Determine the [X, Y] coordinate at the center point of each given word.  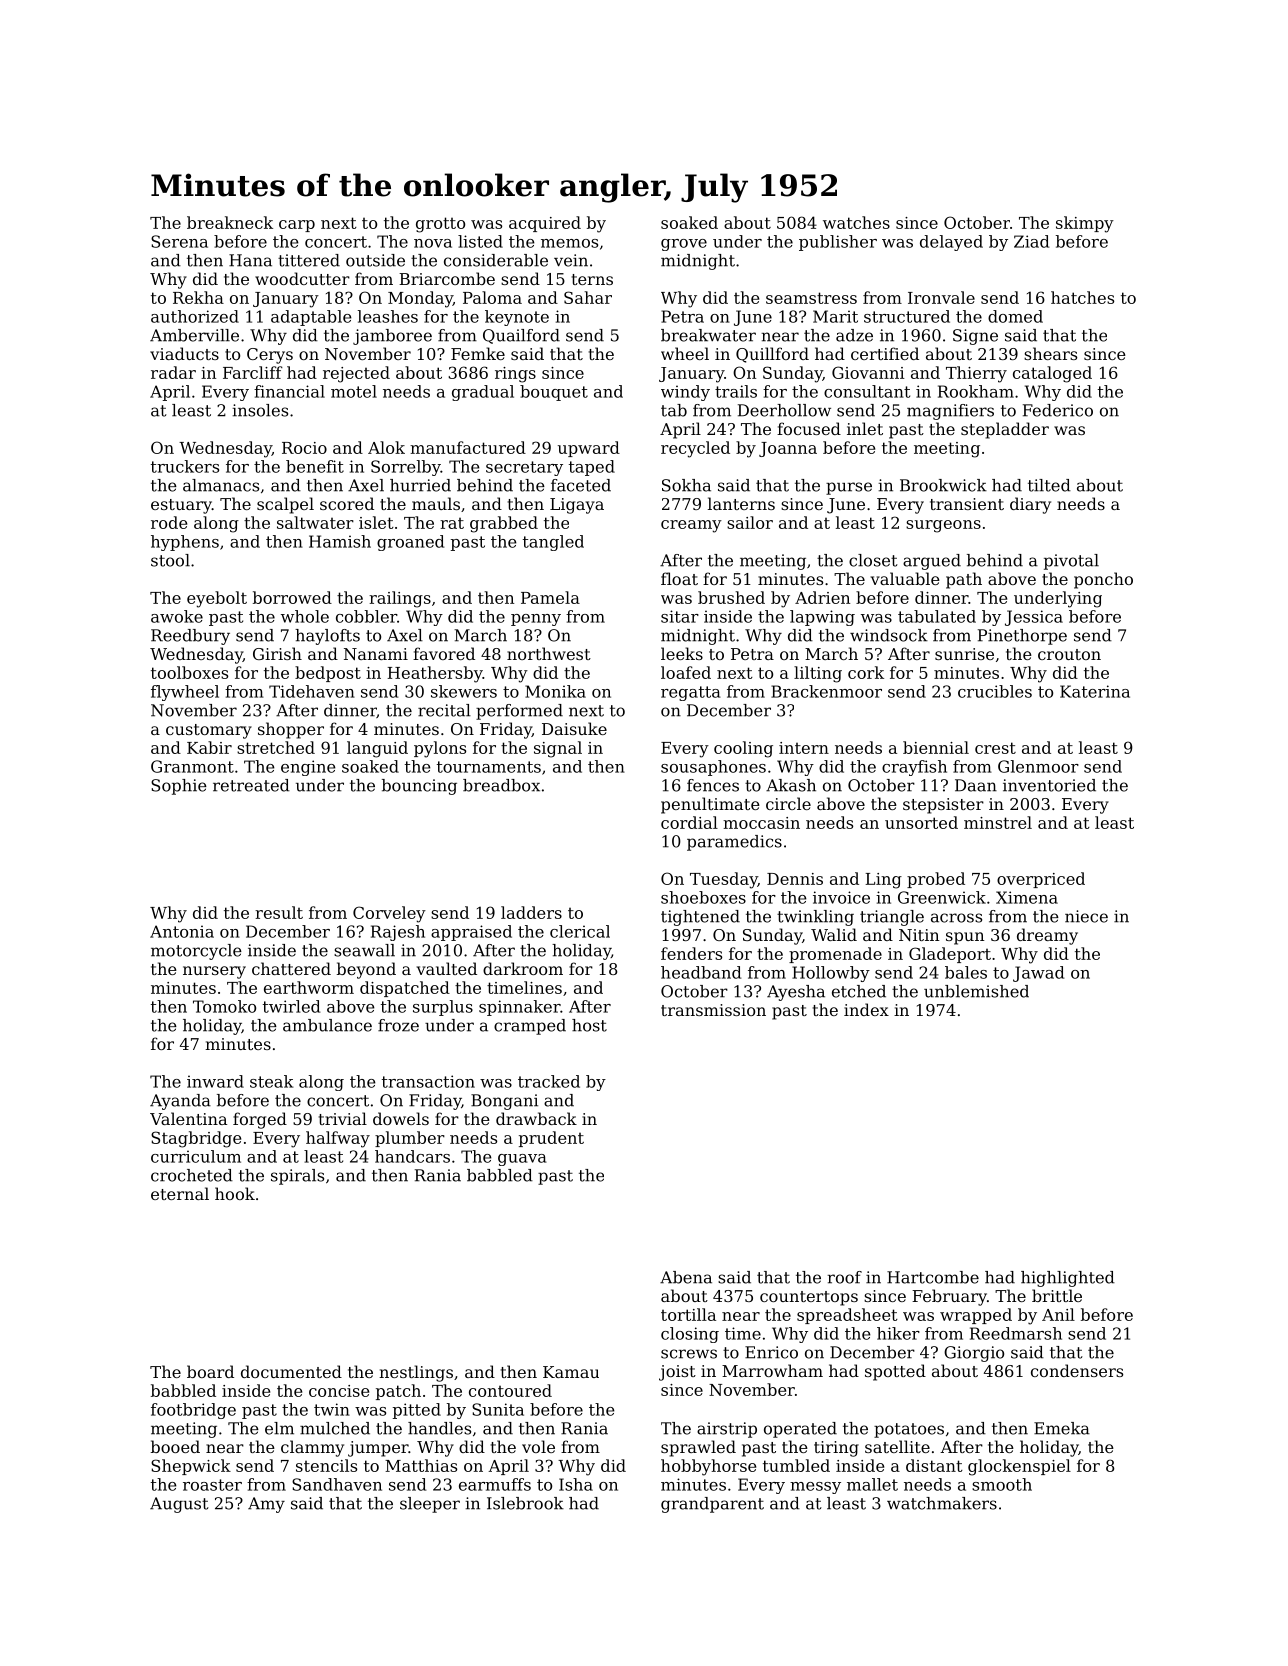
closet [873, 560]
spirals [297, 1177]
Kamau [571, 1372]
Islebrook [525, 1503]
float [679, 578]
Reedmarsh [1016, 1333]
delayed [951, 243]
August [179, 1505]
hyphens [185, 543]
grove [684, 245]
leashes [388, 316]
